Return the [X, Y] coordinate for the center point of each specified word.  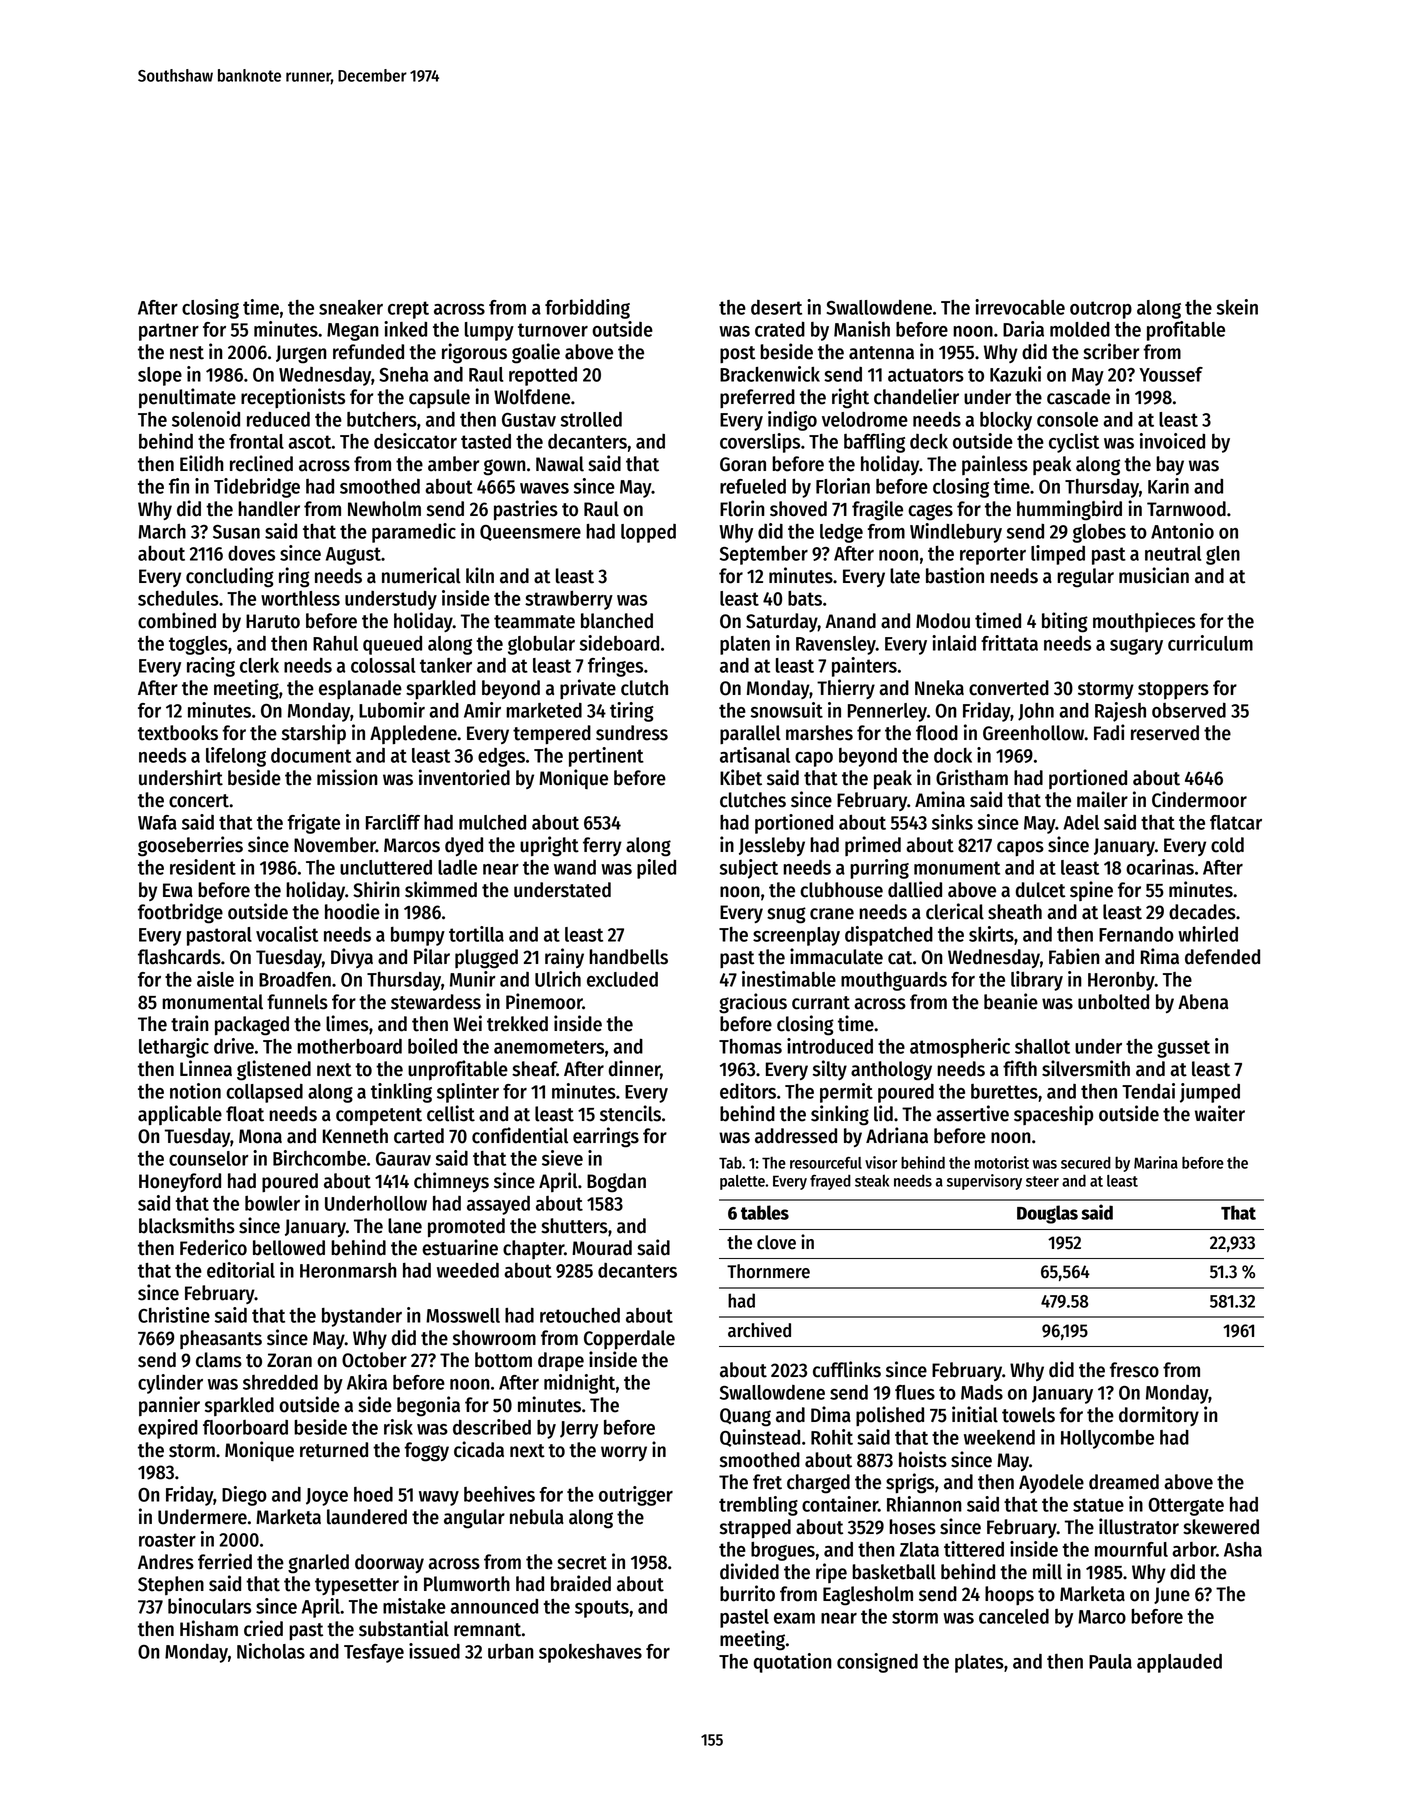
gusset [1183, 1049]
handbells [628, 957]
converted [1009, 688]
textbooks [178, 733]
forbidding [587, 309]
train [190, 1023]
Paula [1110, 1661]
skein [1237, 307]
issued [434, 1651]
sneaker [351, 307]
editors [748, 1091]
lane [405, 1226]
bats [805, 598]
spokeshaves [590, 1653]
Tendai [1148, 1091]
